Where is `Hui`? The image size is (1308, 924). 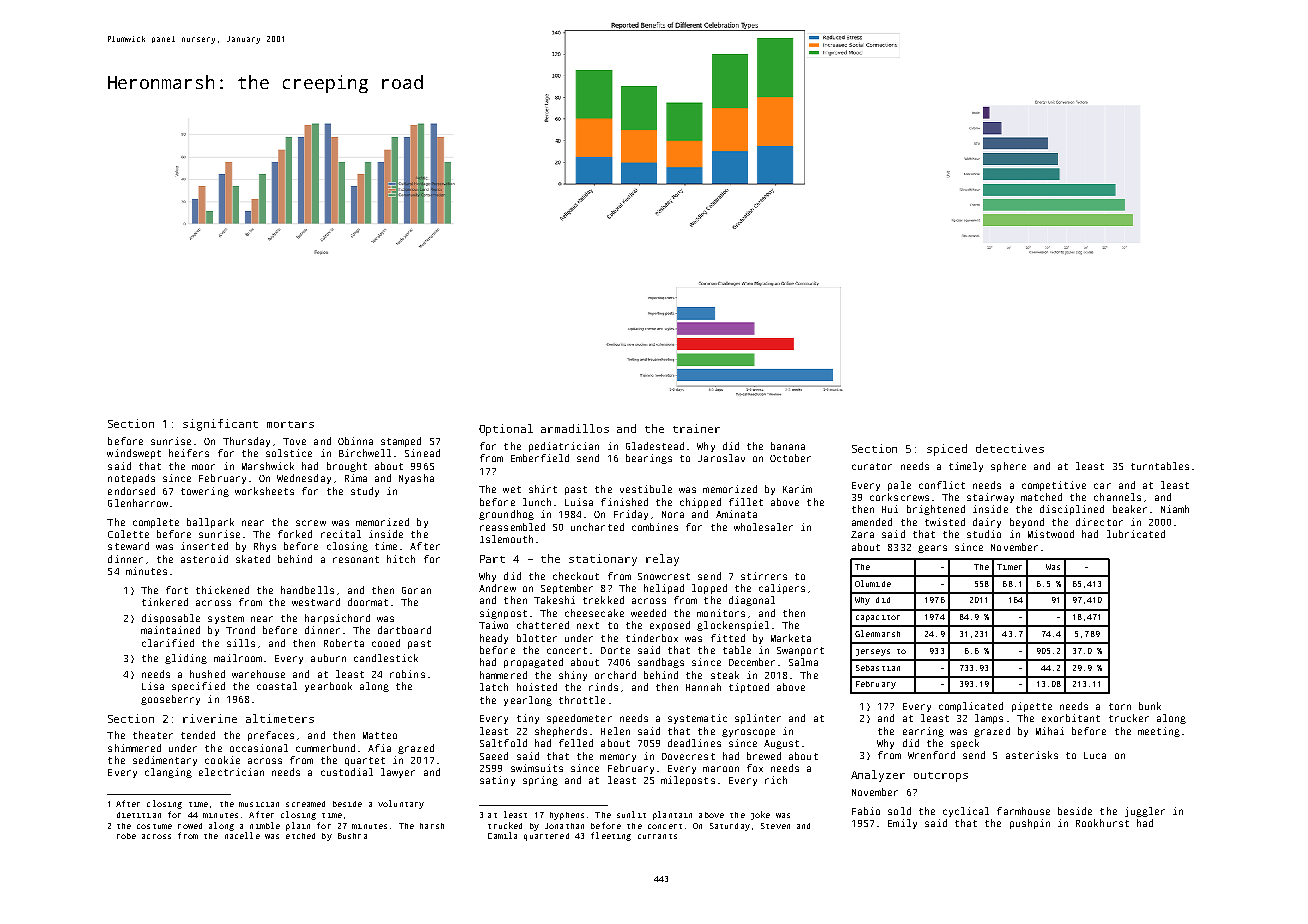
Hui is located at coordinates (890, 509).
